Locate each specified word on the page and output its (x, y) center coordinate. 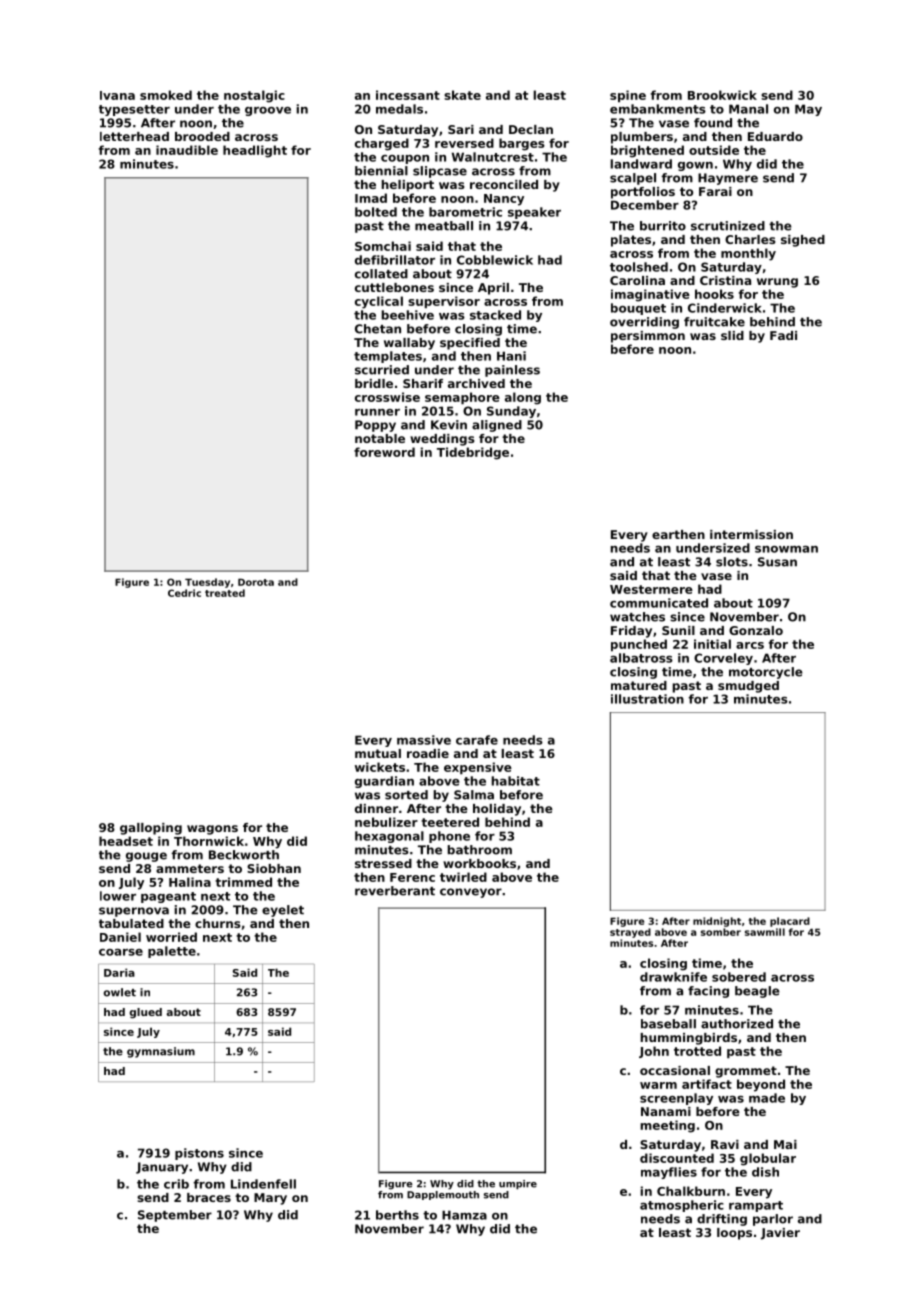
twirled (463, 877)
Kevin (449, 425)
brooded (202, 136)
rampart (756, 1206)
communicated (659, 603)
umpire (518, 1185)
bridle (374, 383)
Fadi (783, 335)
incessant (408, 95)
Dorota (256, 582)
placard (790, 922)
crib (176, 1184)
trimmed (243, 882)
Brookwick (722, 95)
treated (225, 593)
